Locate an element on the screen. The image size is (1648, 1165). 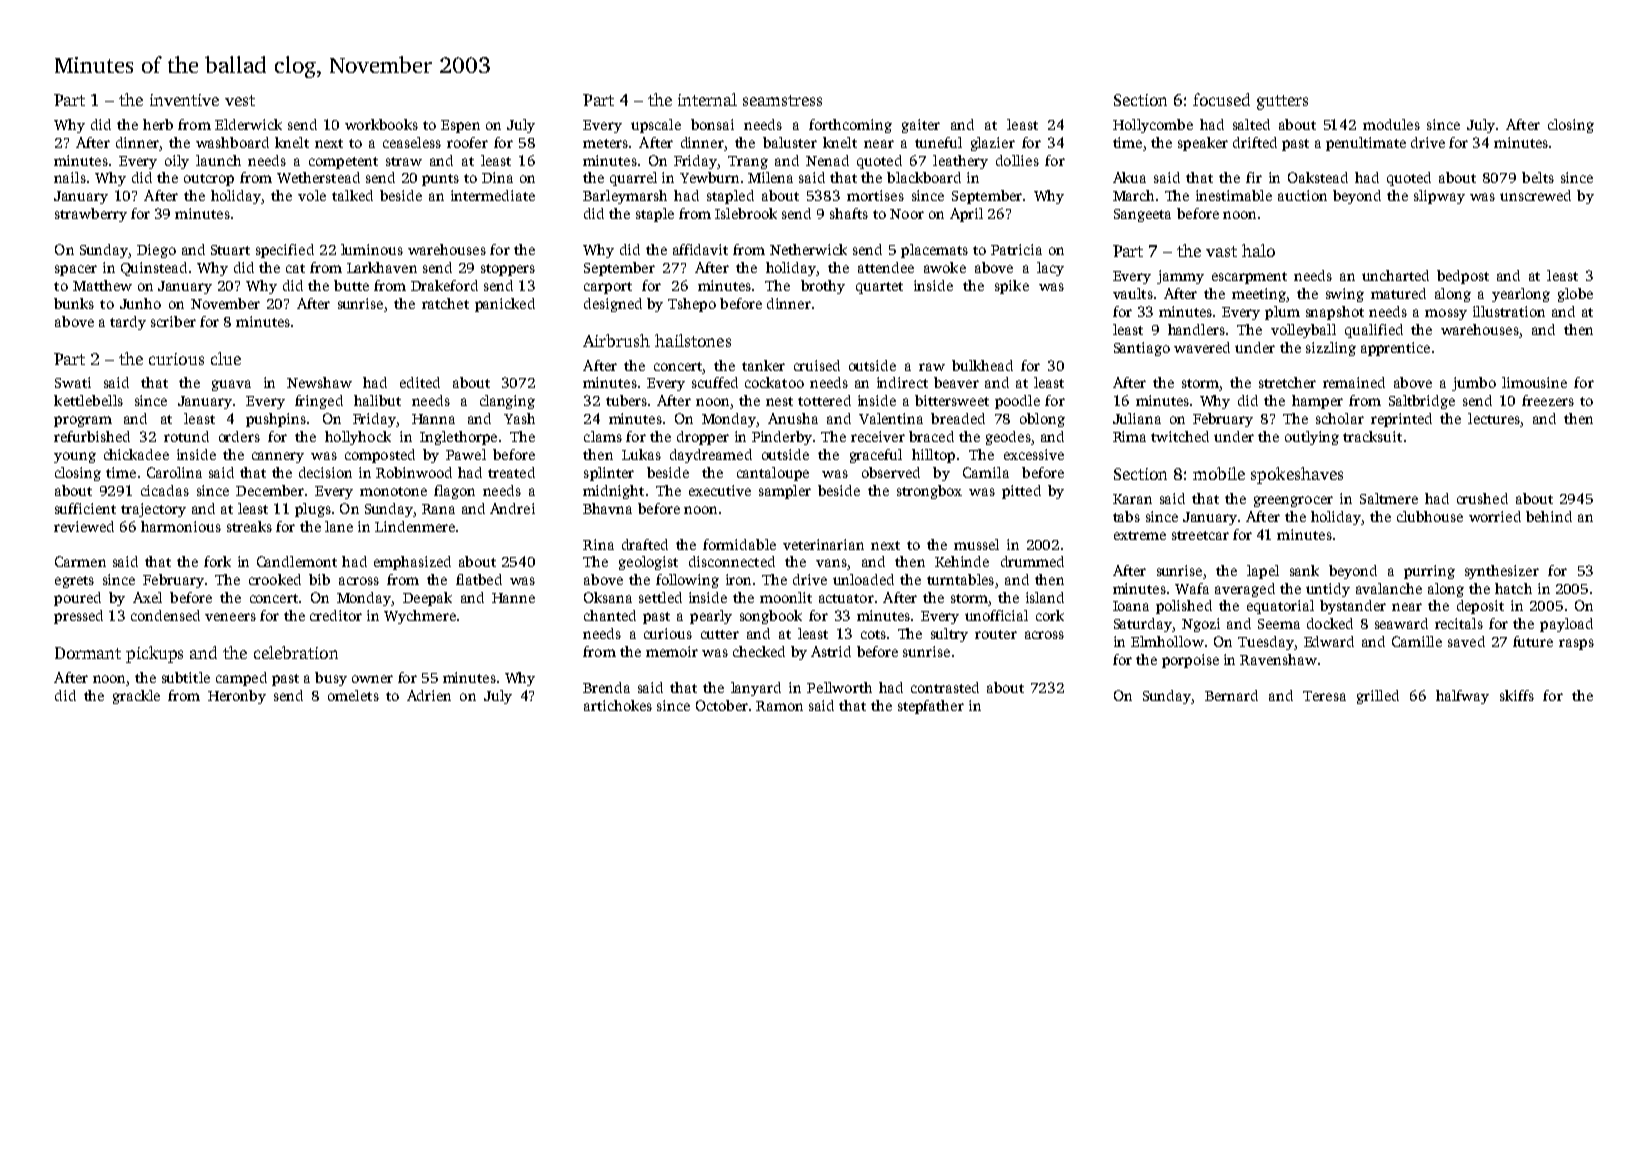
cruised is located at coordinates (817, 365).
